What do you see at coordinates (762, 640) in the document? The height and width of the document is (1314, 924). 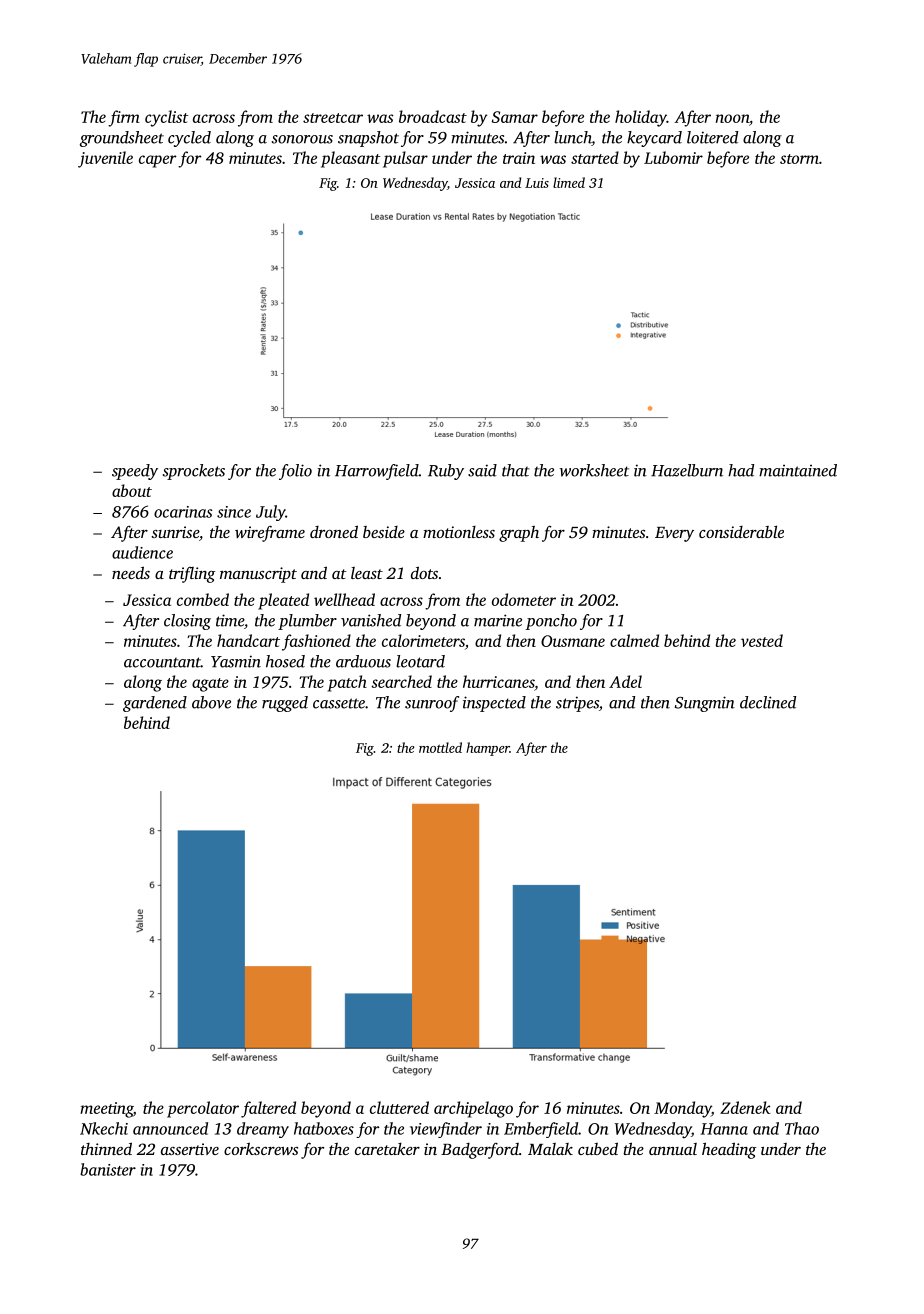 I see `vested` at bounding box center [762, 640].
